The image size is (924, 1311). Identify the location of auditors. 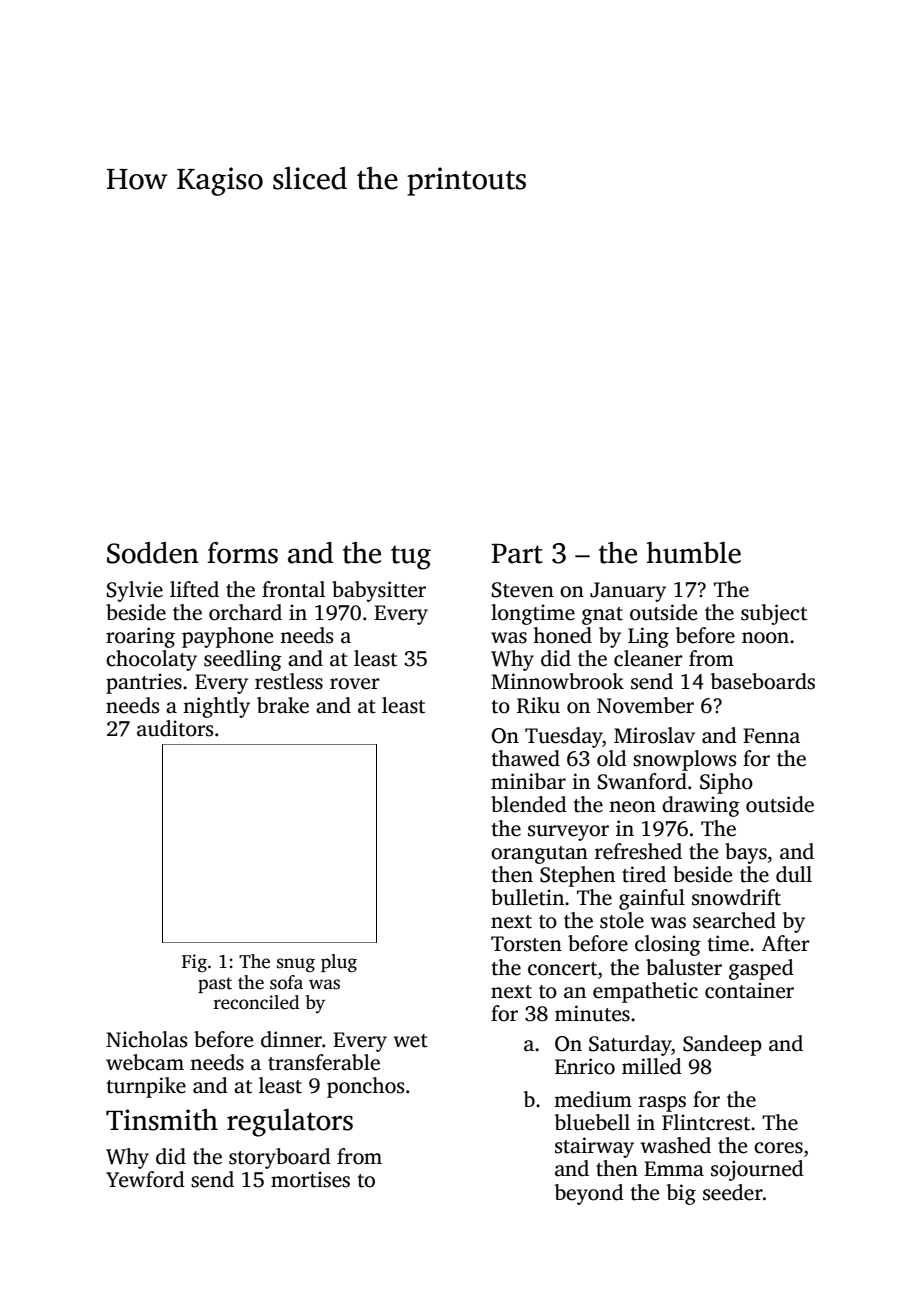
(175, 728).
